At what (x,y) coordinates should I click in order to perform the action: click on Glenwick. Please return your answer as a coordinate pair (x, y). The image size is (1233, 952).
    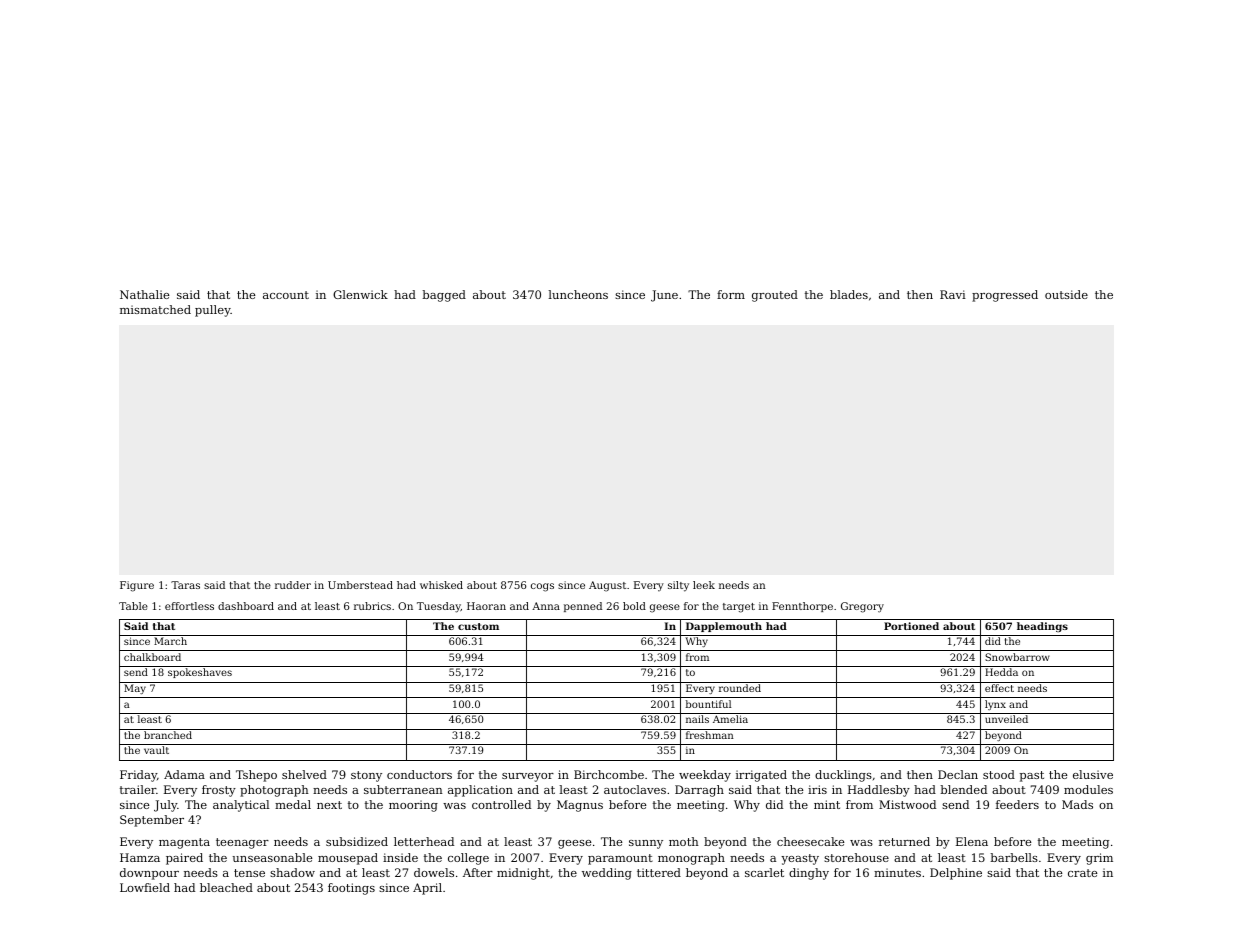
    Looking at the image, I should click on (360, 294).
